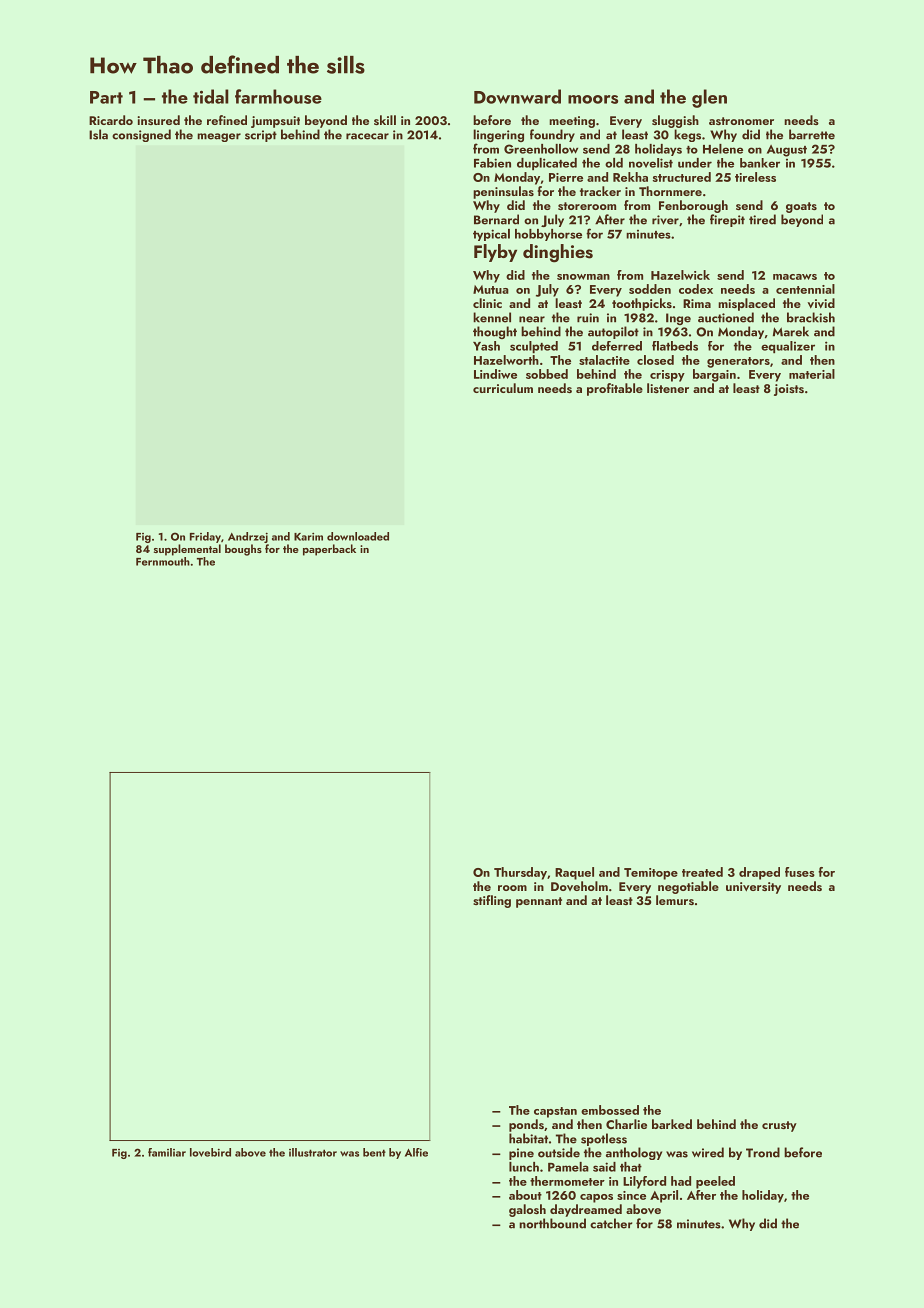 This screenshot has width=924, height=1308. What do you see at coordinates (187, 550) in the screenshot?
I see `supplemental` at bounding box center [187, 550].
